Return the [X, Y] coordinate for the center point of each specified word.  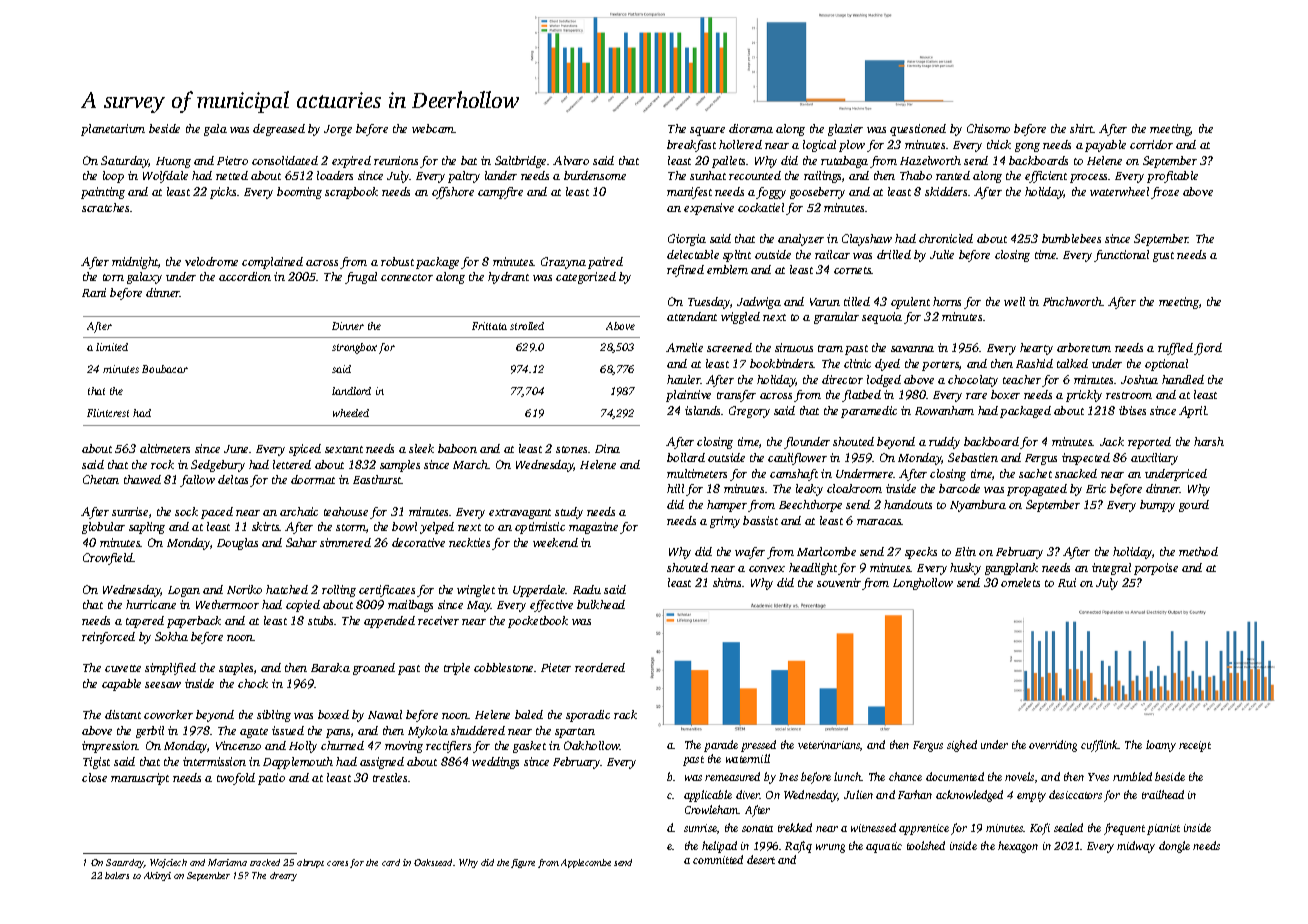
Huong [173, 162]
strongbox [354, 348]
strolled [527, 326]
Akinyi [157, 876]
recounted [755, 175]
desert [761, 859]
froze [1165, 193]
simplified [170, 669]
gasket [529, 747]
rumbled [1132, 776]
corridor [1151, 144]
